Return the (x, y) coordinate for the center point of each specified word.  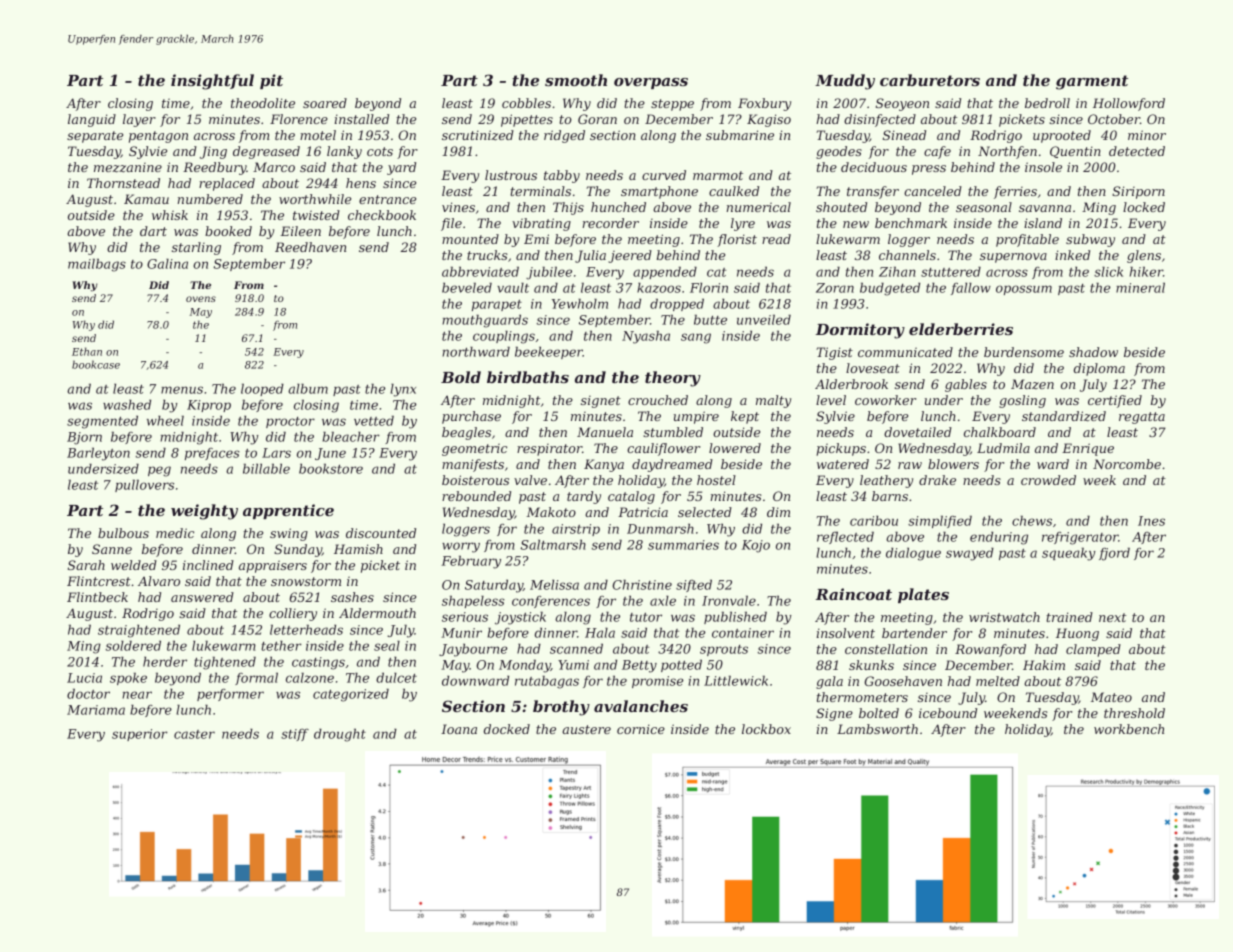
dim (778, 512)
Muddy (845, 82)
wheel (165, 420)
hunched (618, 207)
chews (1032, 520)
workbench (1129, 729)
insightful (212, 82)
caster (194, 734)
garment (1092, 82)
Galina (167, 263)
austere (586, 729)
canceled (933, 191)
